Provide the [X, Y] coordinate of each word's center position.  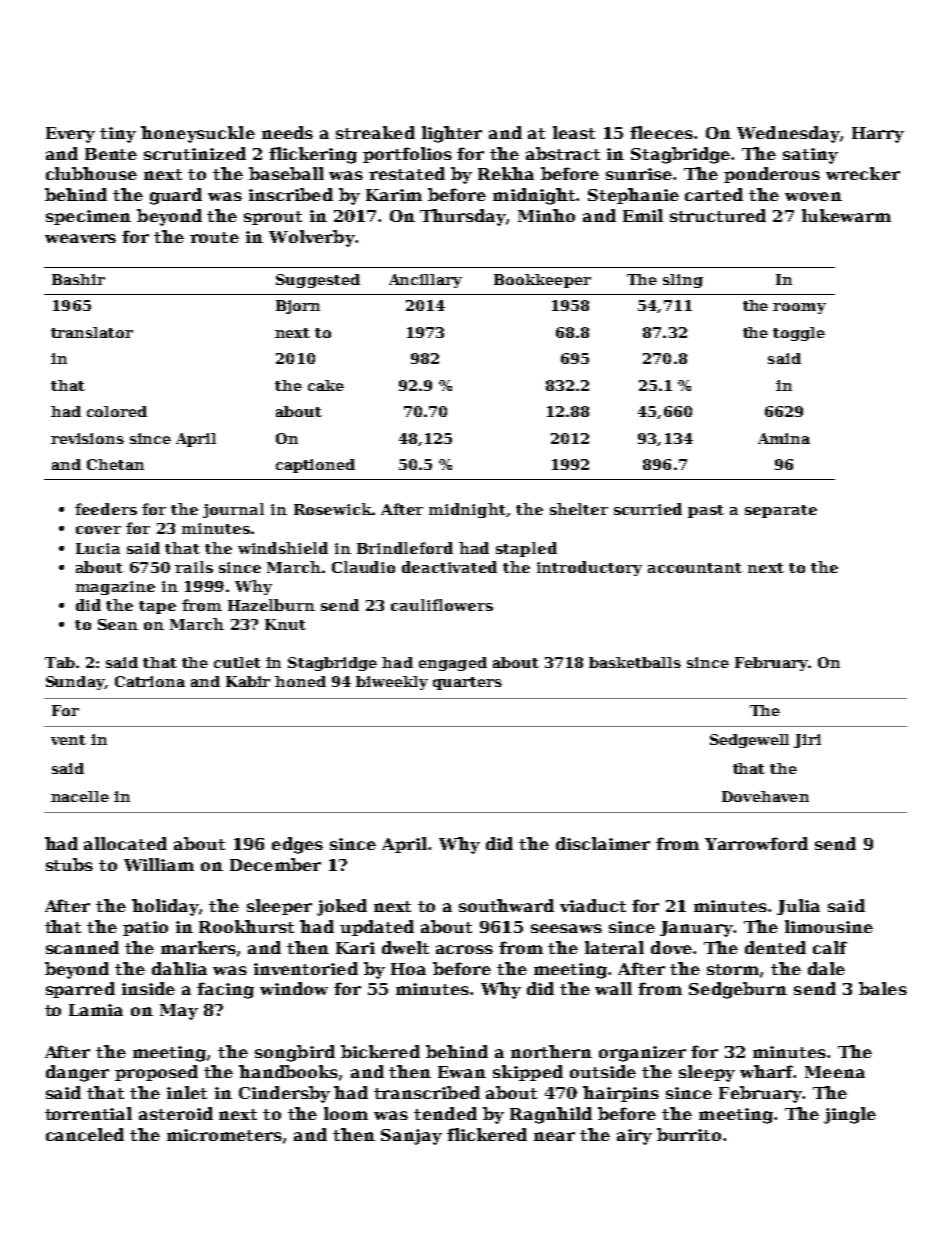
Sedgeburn [738, 990]
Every [70, 135]
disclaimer [603, 843]
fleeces [661, 132]
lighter [452, 134]
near [554, 1136]
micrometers [224, 1135]
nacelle [80, 796]
